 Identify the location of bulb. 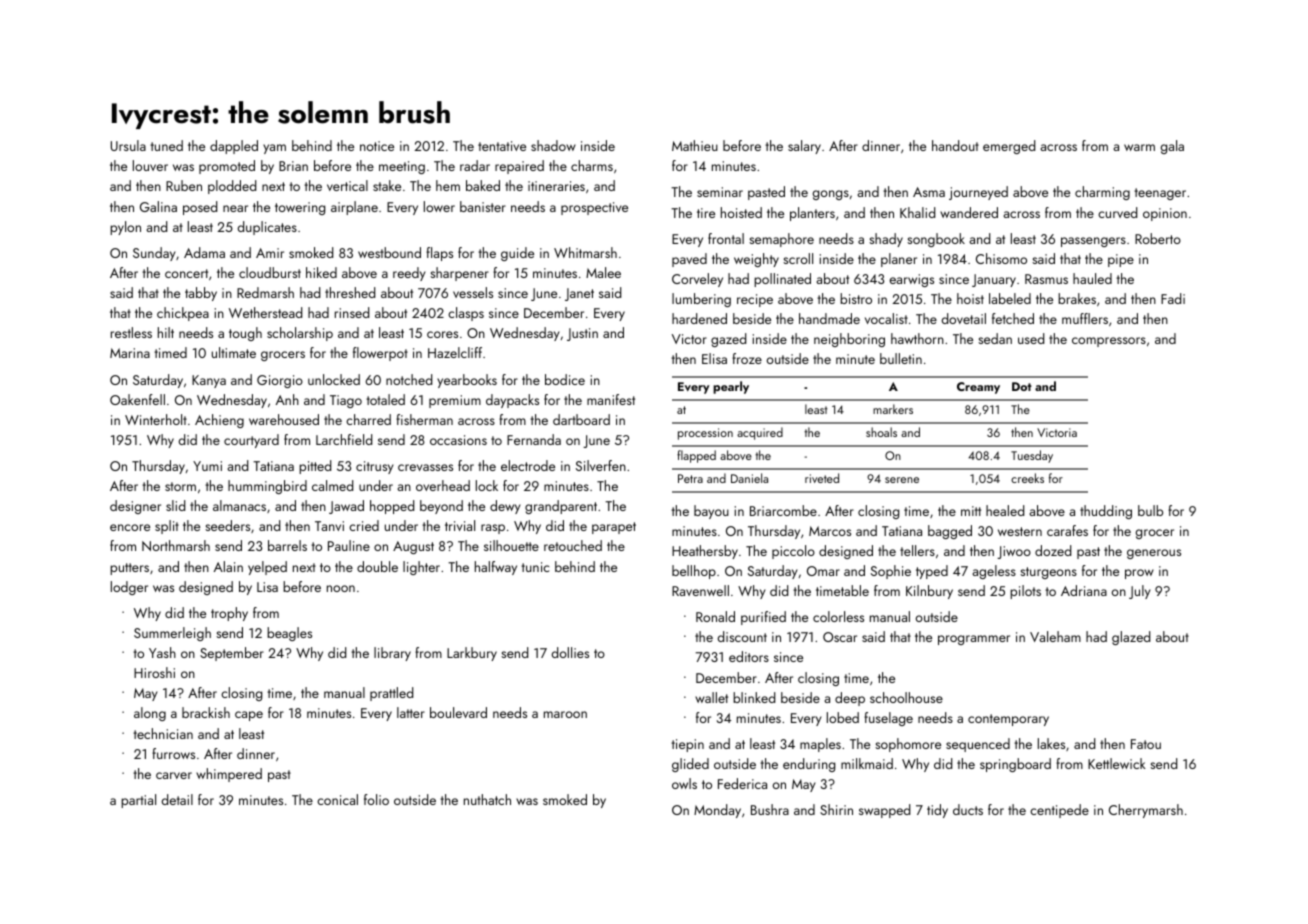
(1150, 510).
